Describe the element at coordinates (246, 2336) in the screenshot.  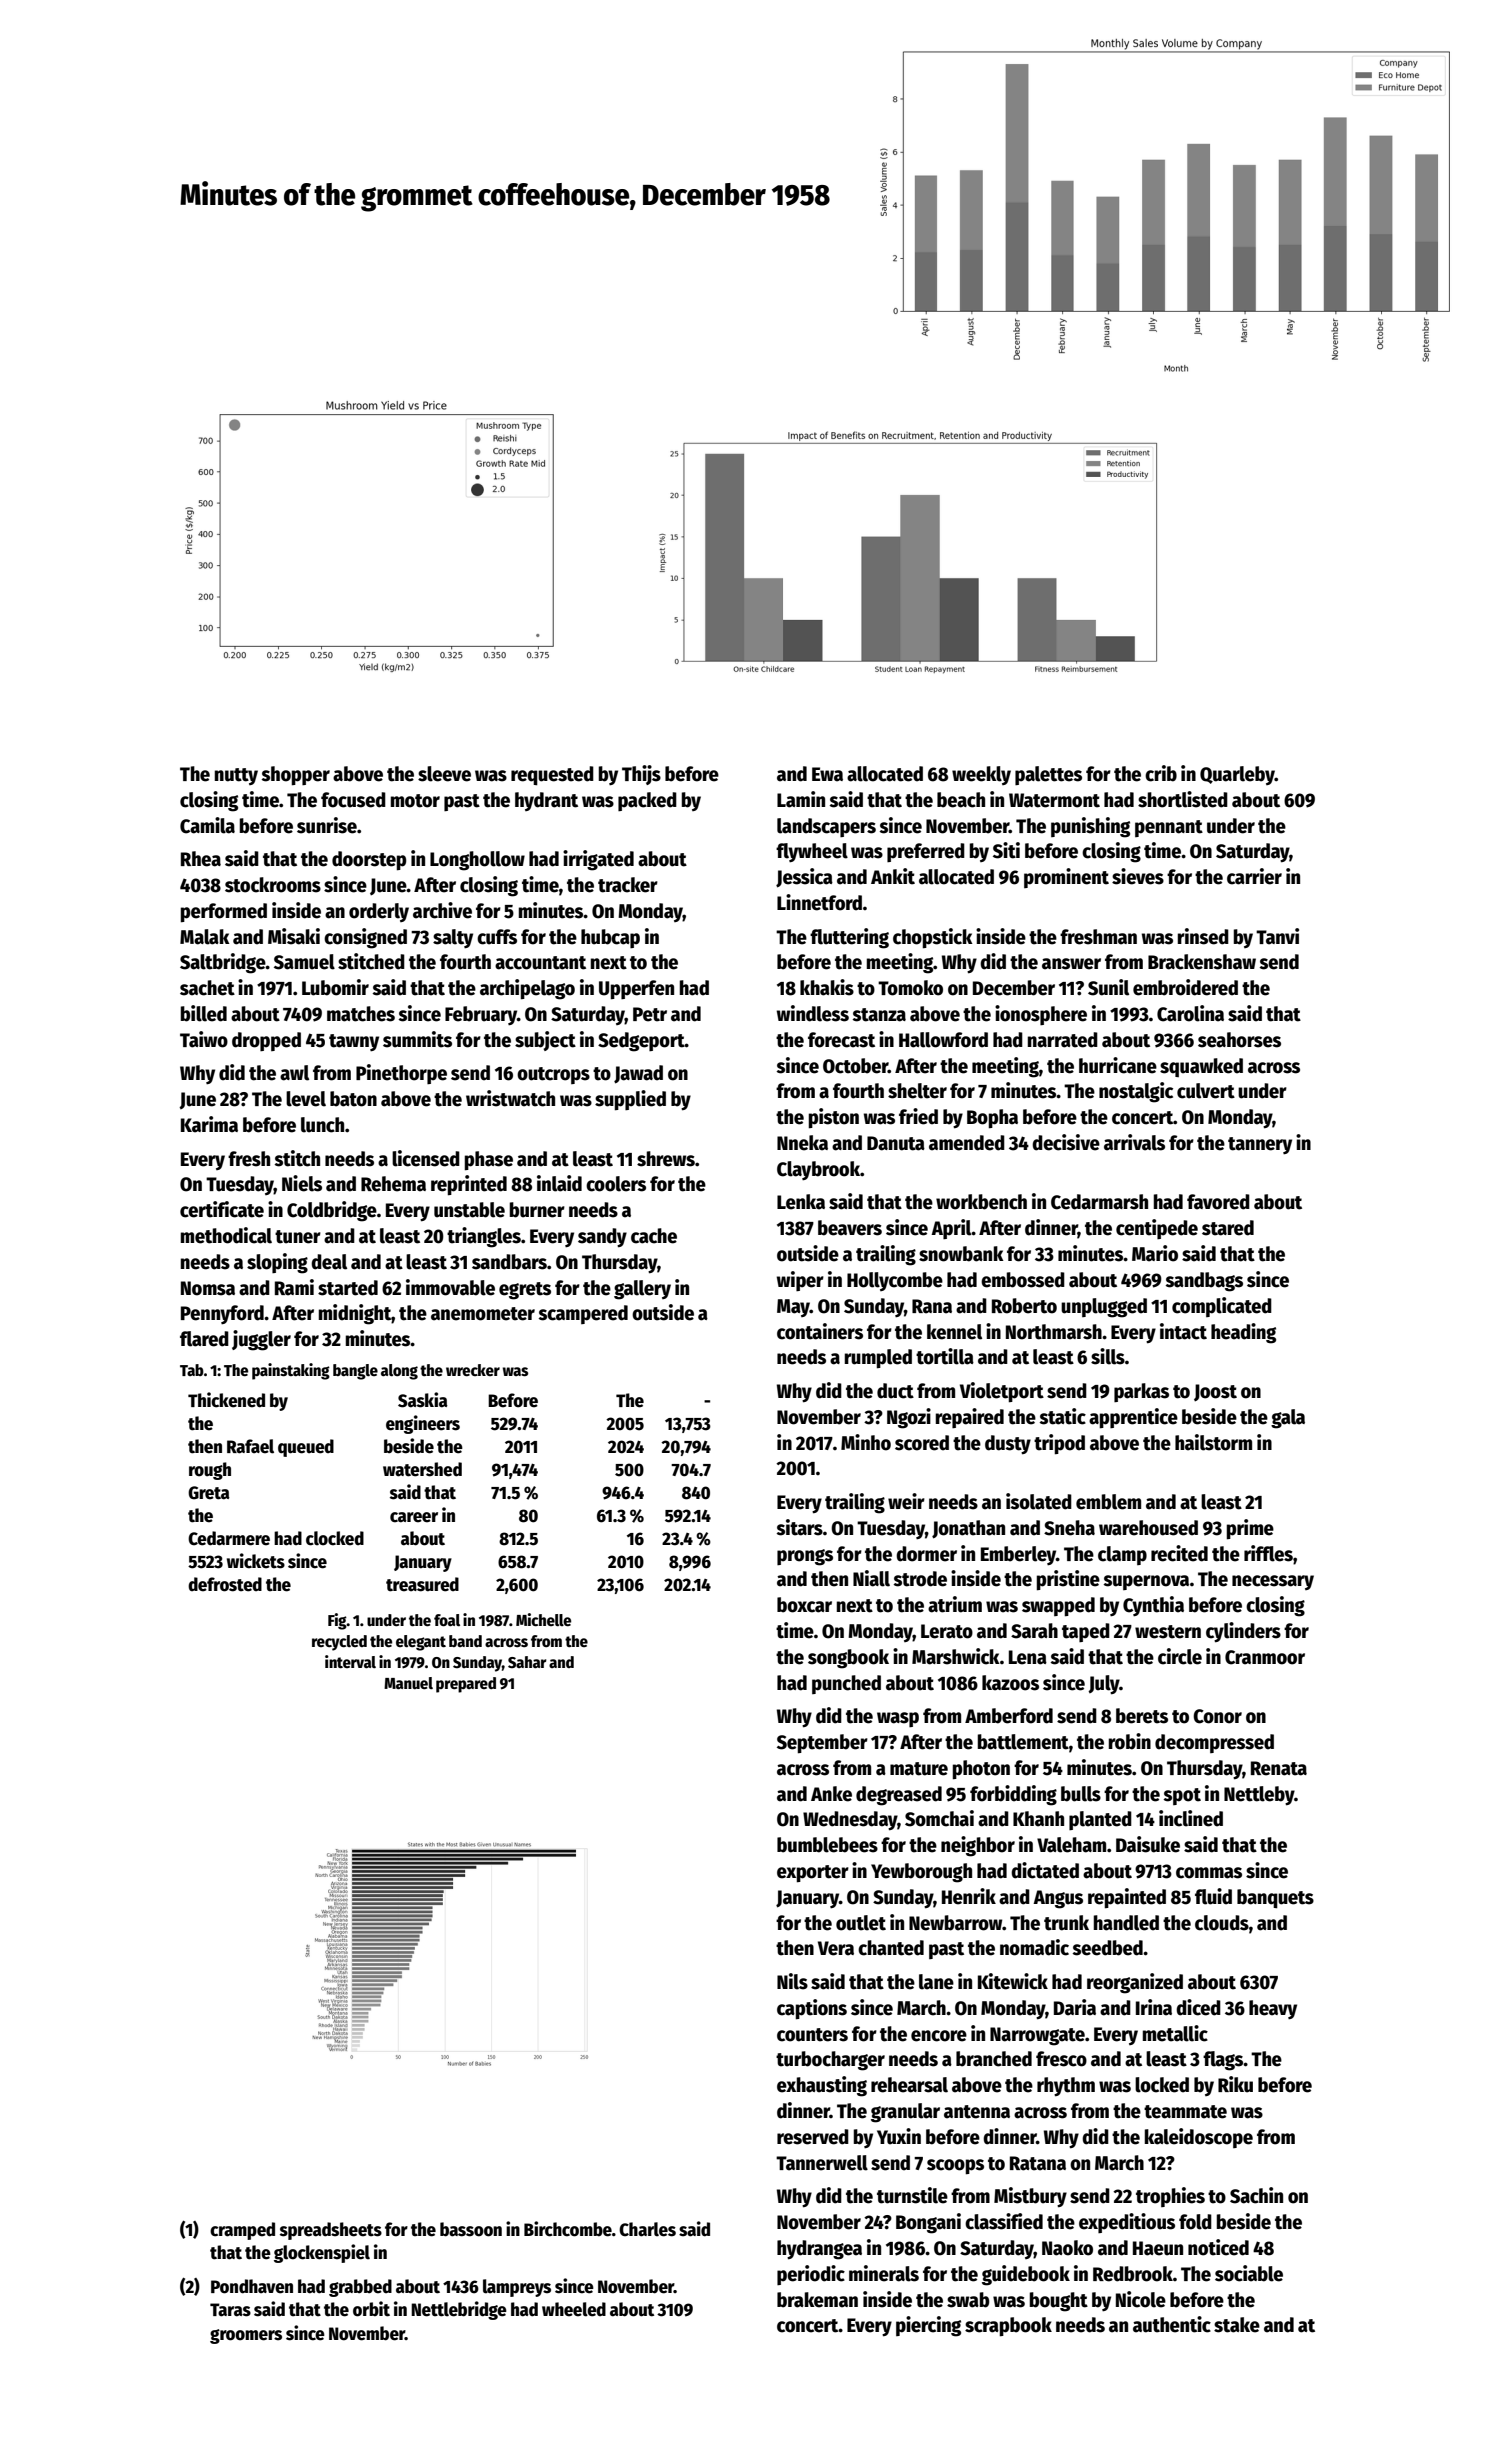
I see `groomers` at that location.
